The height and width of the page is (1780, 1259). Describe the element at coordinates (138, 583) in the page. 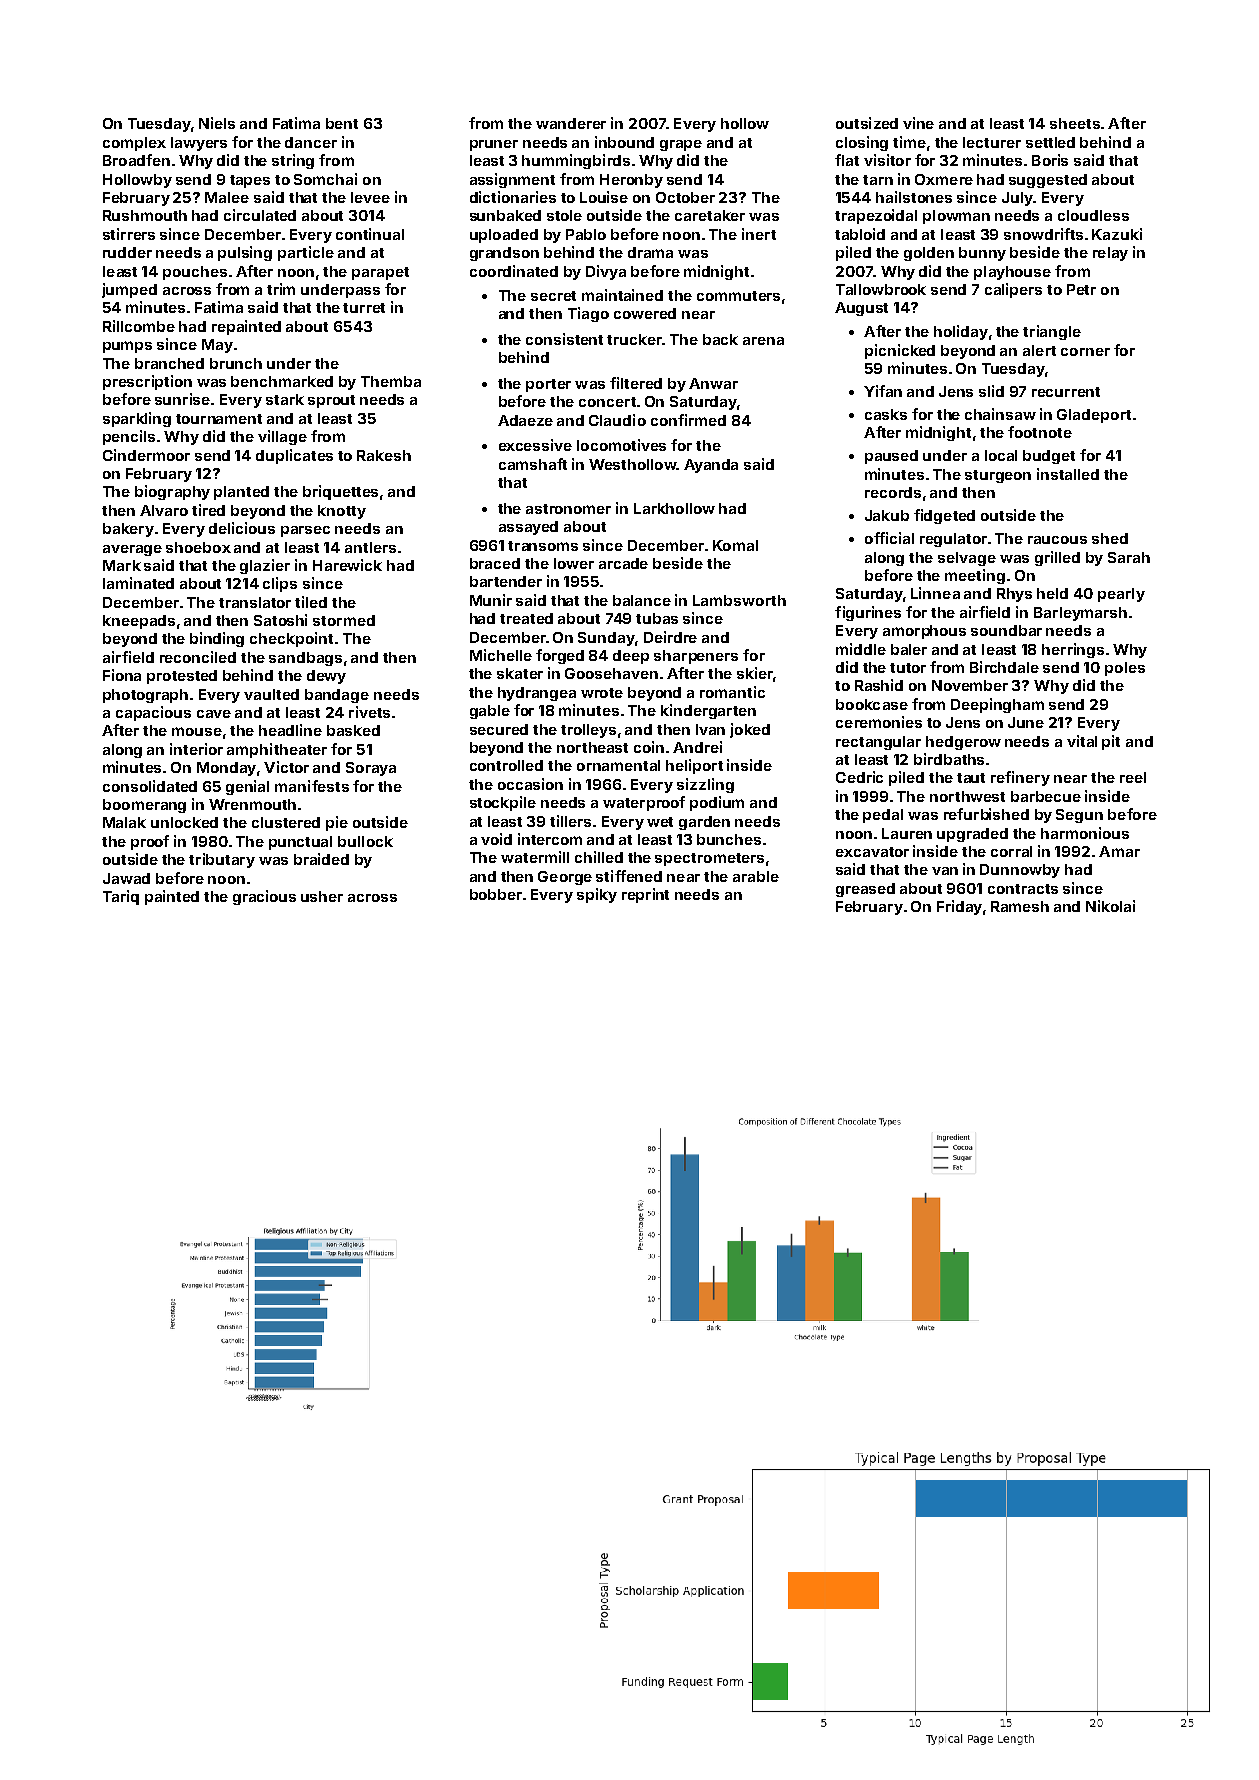

I see `laminated` at that location.
